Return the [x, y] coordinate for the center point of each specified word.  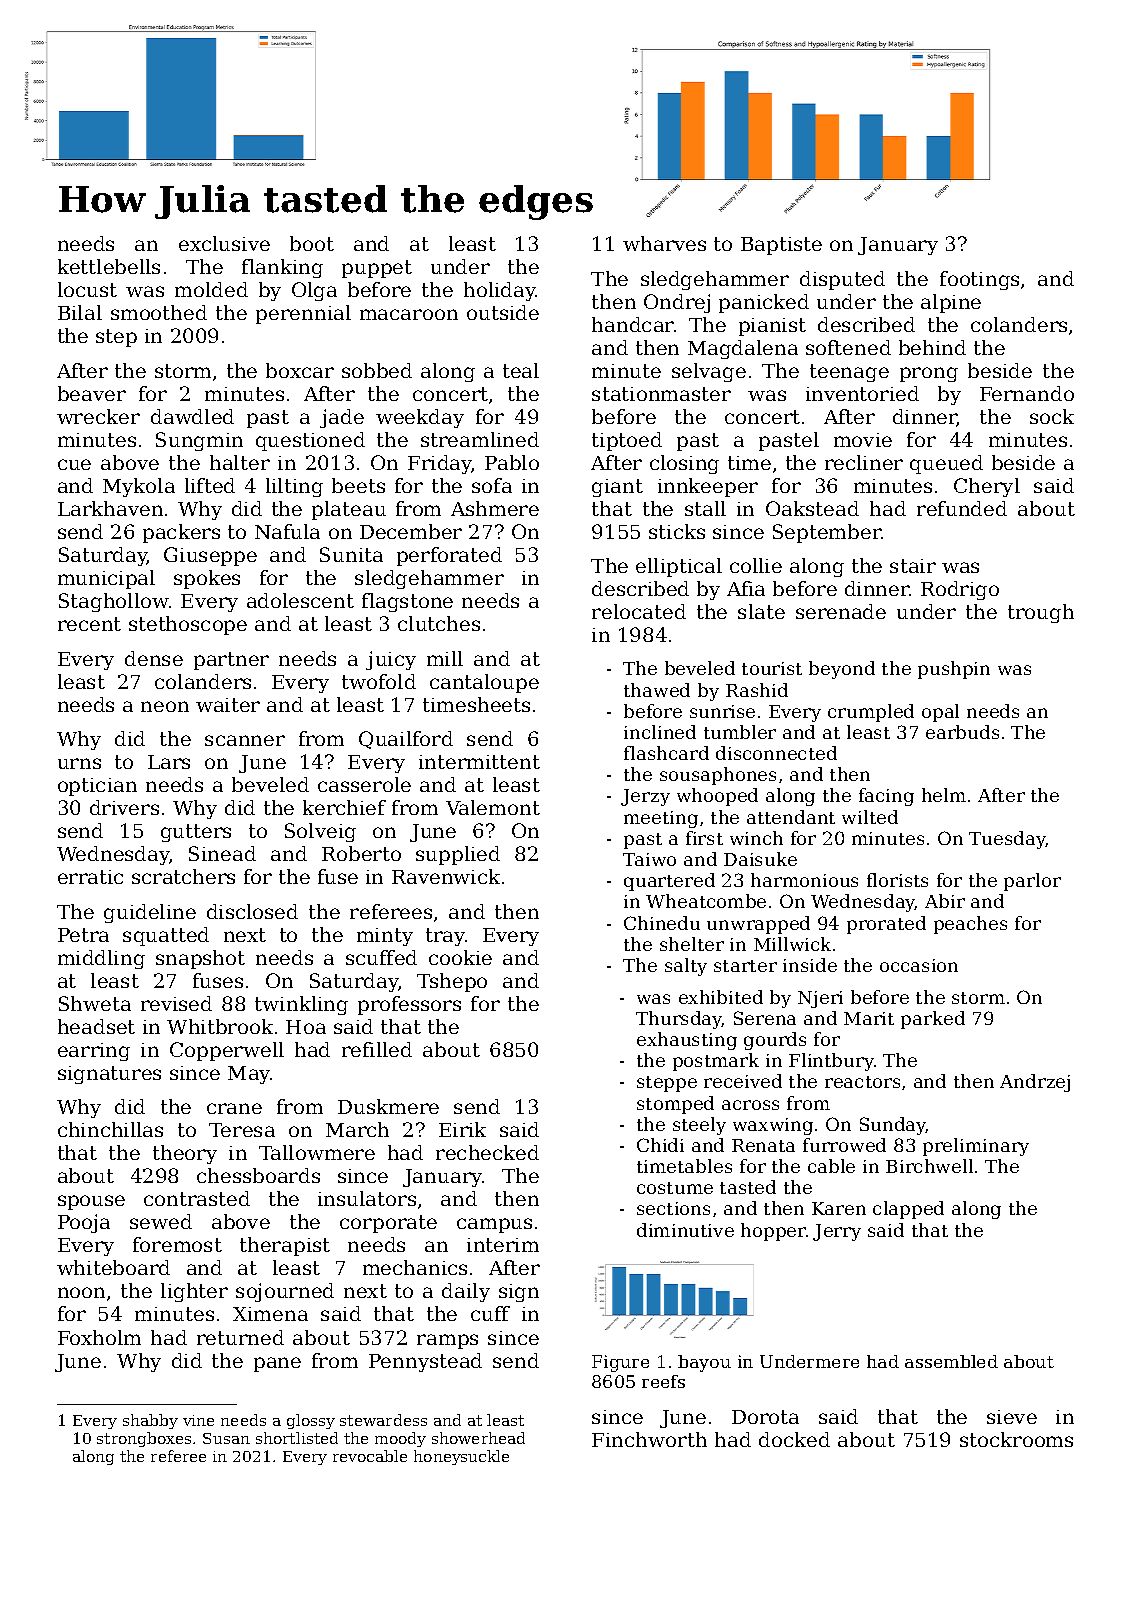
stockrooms [1016, 1439]
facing [886, 797]
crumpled [871, 713]
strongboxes [144, 1439]
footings [979, 280]
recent [89, 624]
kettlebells [109, 266]
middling [101, 959]
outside [503, 312]
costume [675, 1188]
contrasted [197, 1198]
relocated [639, 611]
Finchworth [649, 1439]
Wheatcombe [706, 901]
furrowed [844, 1145]
